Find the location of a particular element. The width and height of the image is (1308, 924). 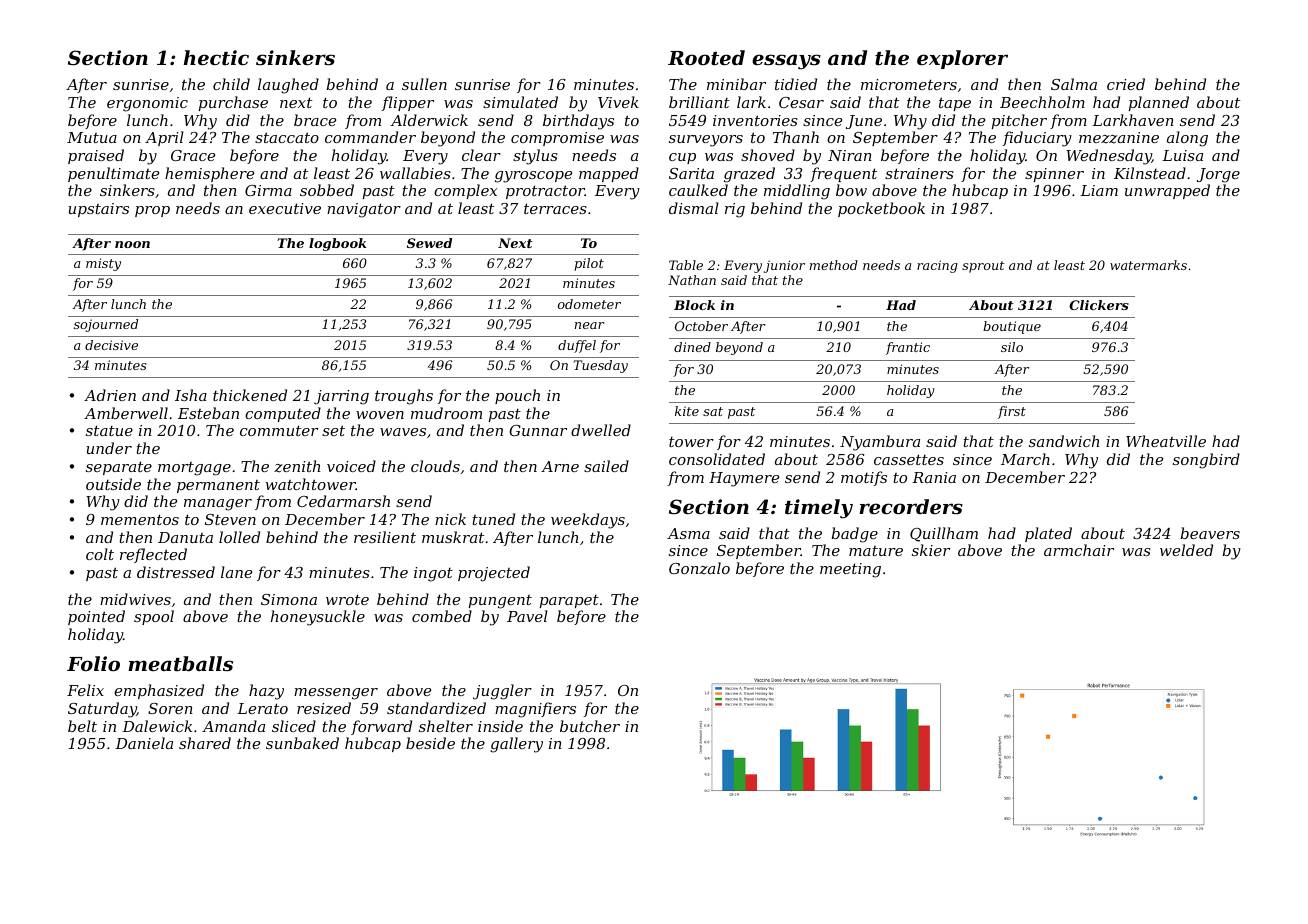

Rooted is located at coordinates (706, 58).
